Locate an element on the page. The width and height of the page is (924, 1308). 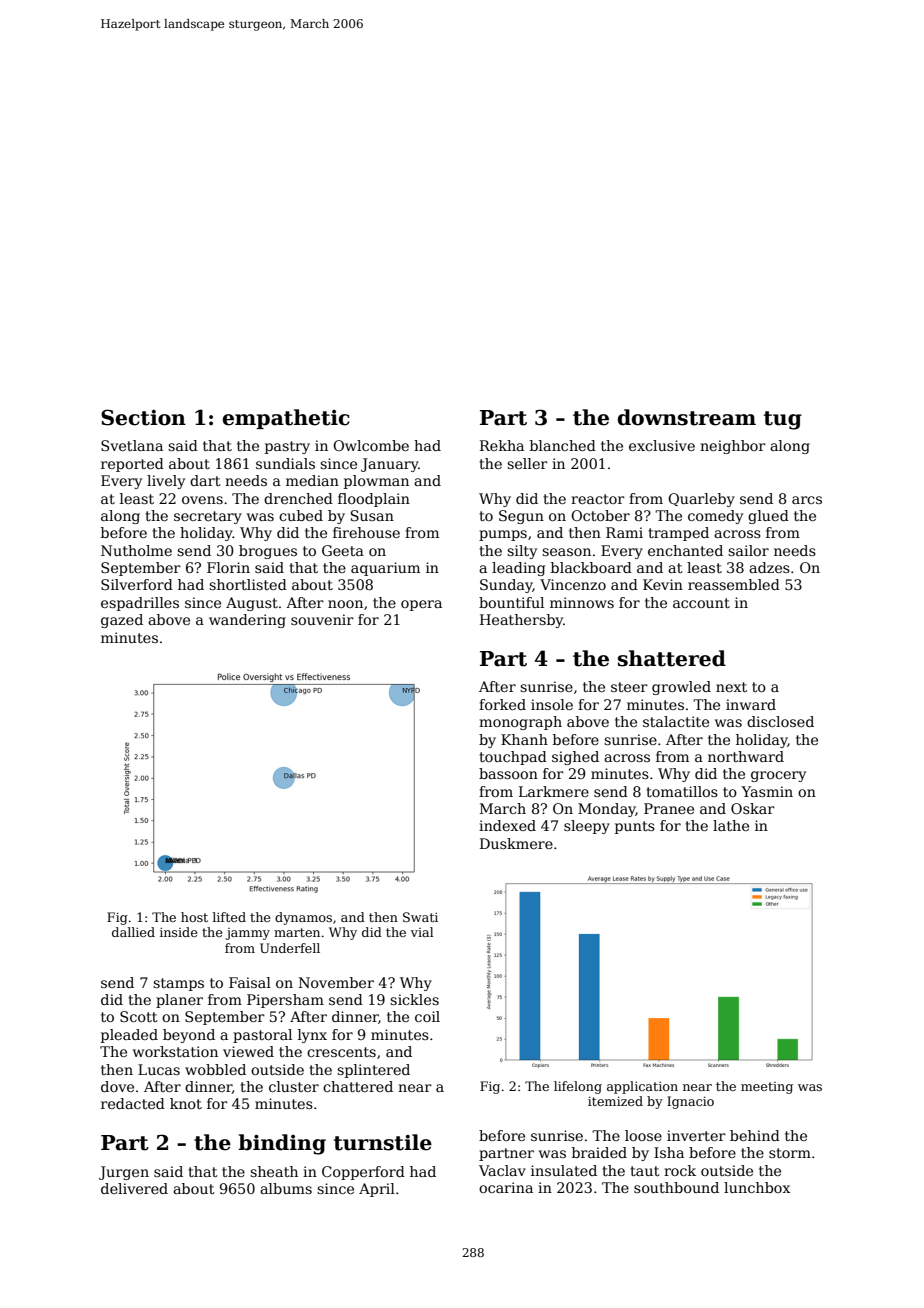
jammy is located at coordinates (247, 934).
